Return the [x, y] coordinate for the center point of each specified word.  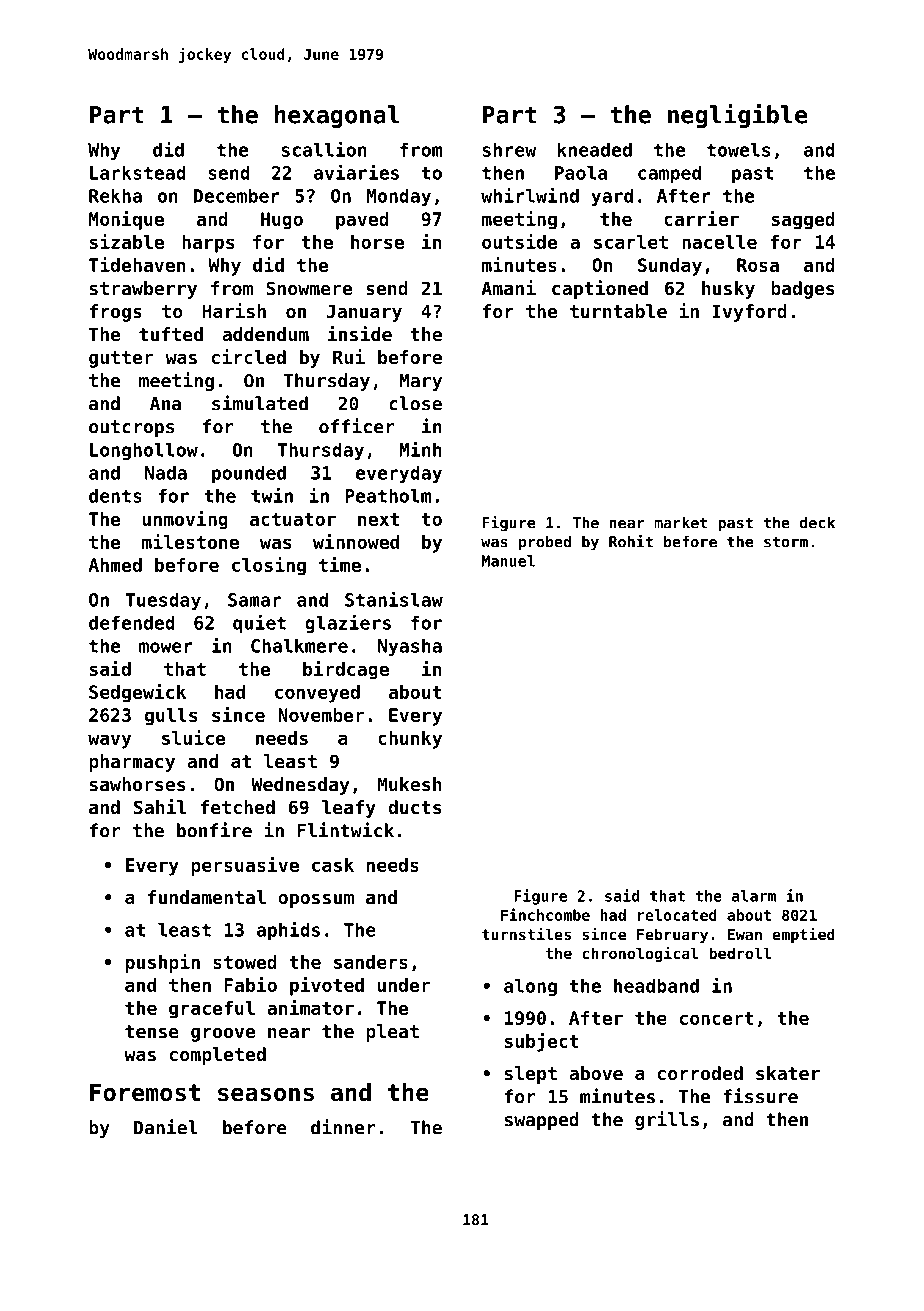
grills [667, 1120]
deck [817, 523]
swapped [542, 1121]
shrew [509, 149]
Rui [349, 356]
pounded [249, 474]
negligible [737, 116]
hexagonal [337, 116]
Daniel [166, 1127]
